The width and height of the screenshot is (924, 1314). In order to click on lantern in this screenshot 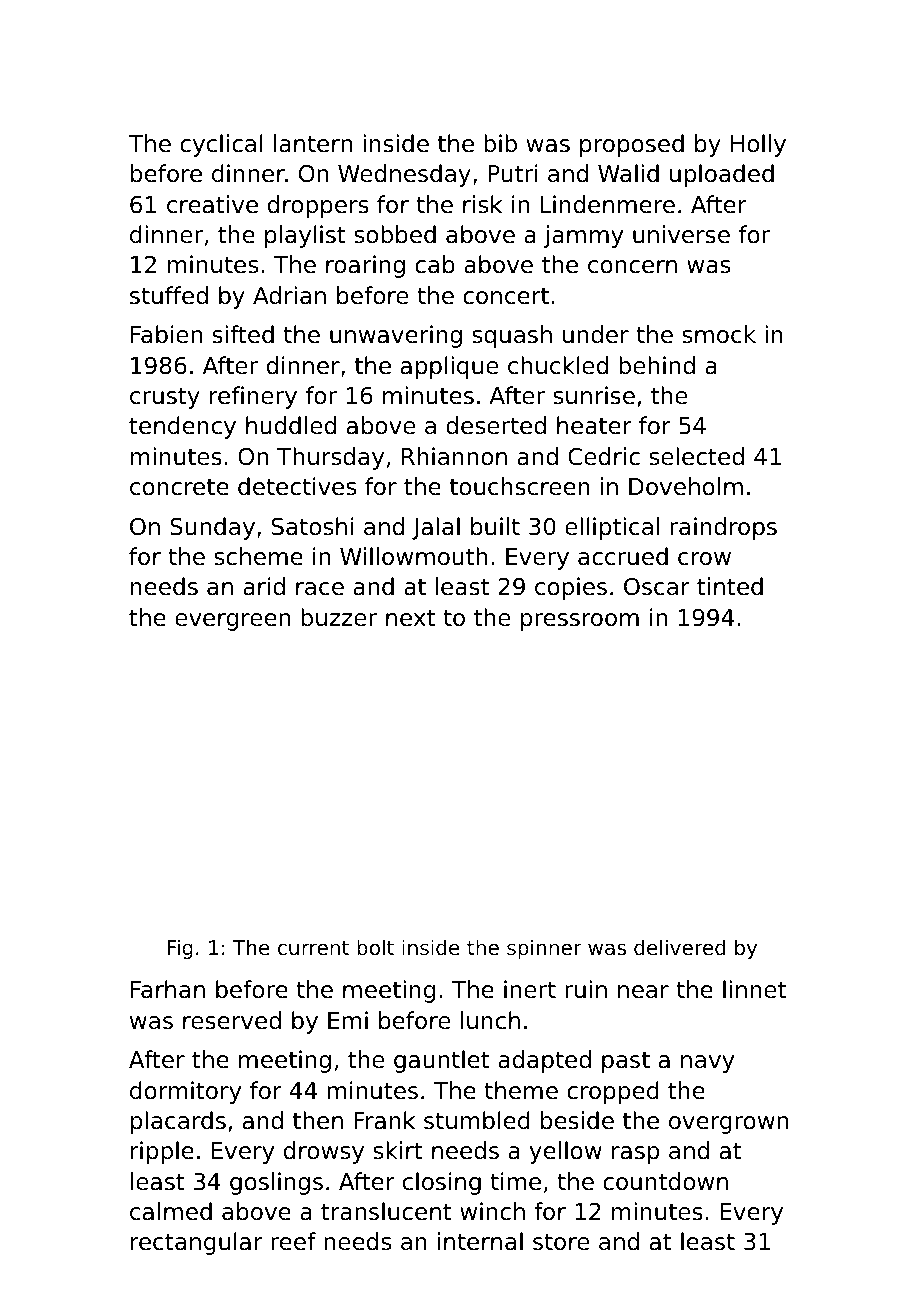, I will do `click(313, 143)`.
